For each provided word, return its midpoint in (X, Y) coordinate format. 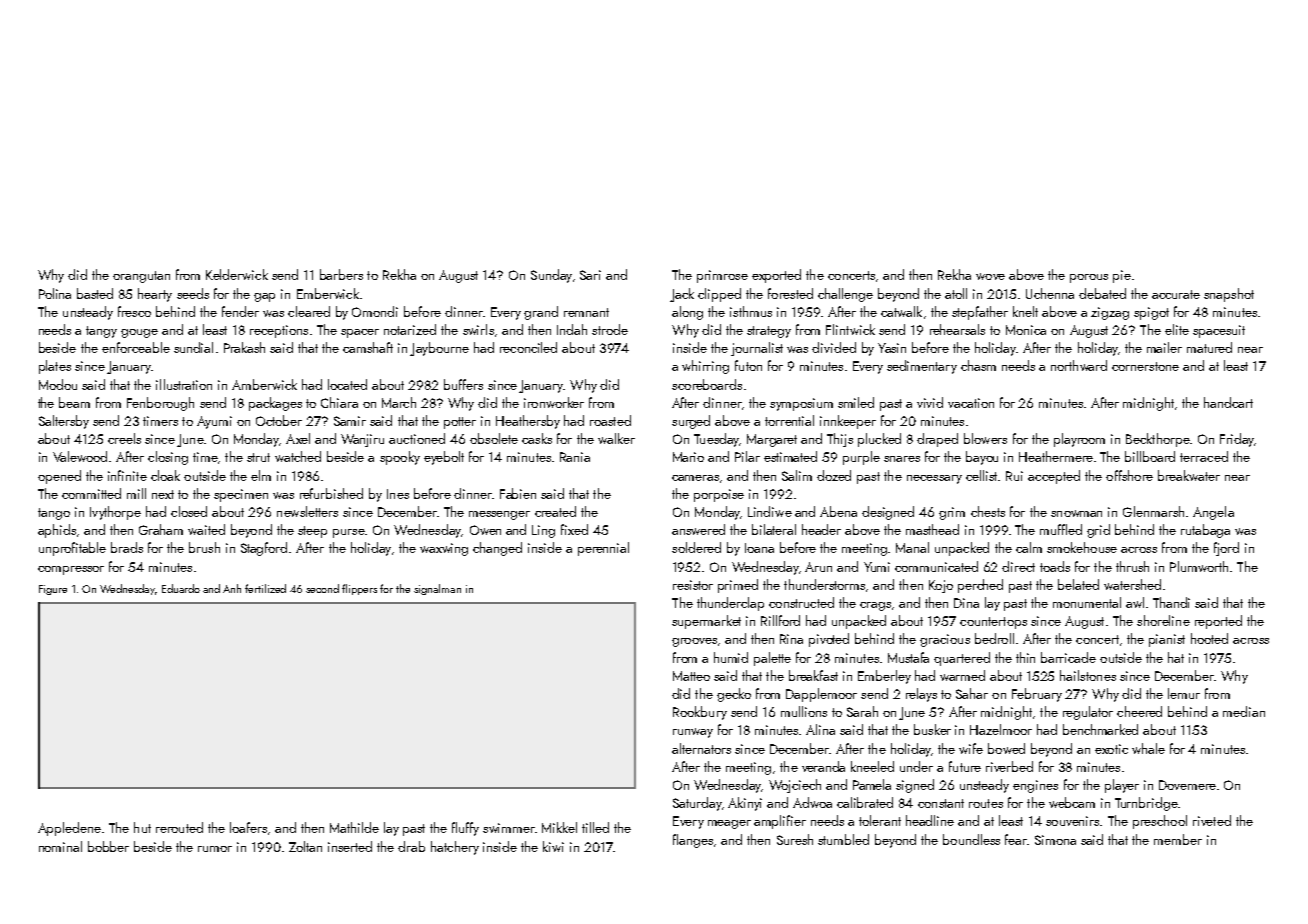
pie (1122, 276)
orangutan (141, 277)
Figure (53, 590)
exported (776, 276)
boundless (971, 839)
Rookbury (700, 713)
